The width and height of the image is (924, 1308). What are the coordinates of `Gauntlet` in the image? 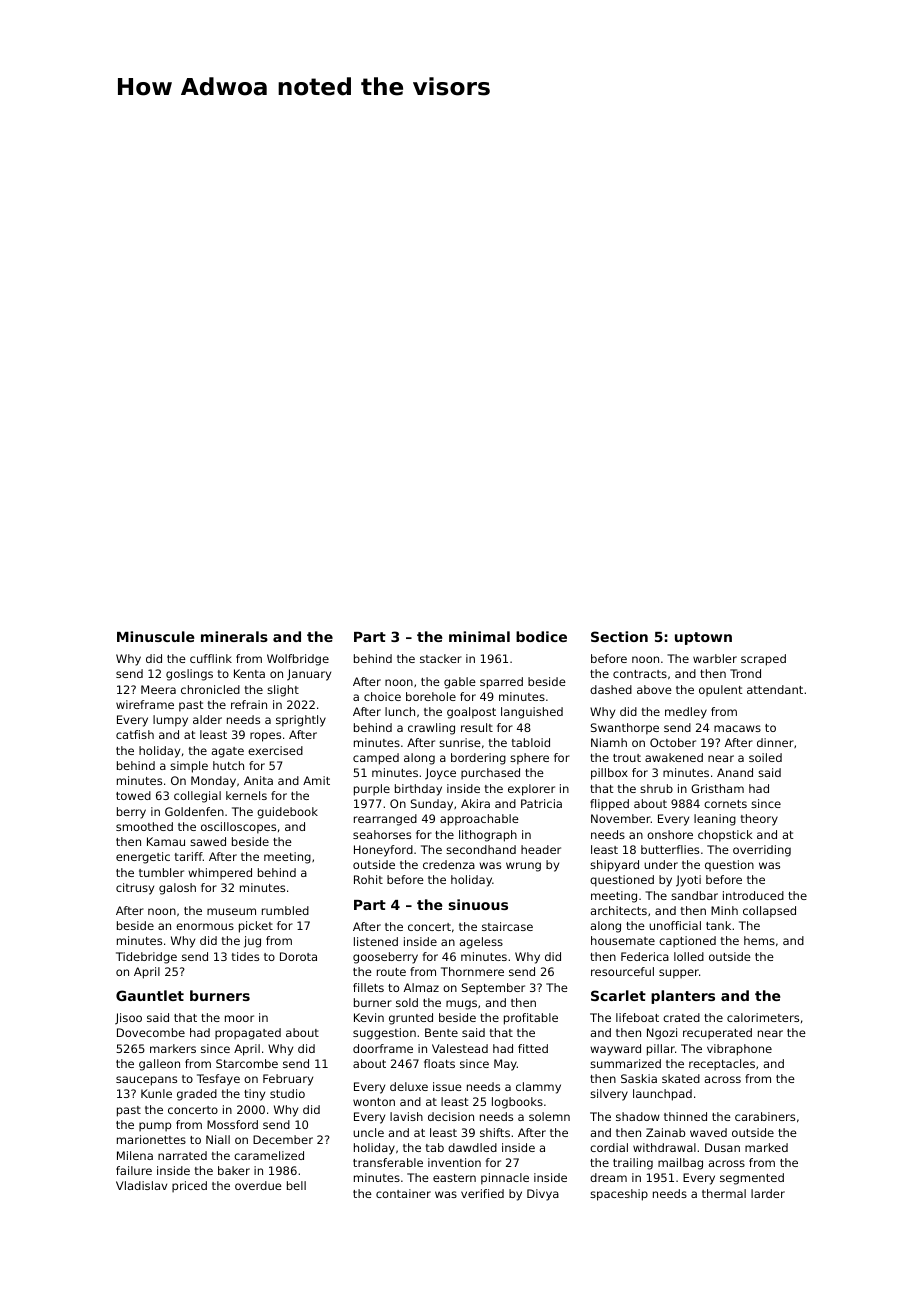 It's located at (150, 995).
